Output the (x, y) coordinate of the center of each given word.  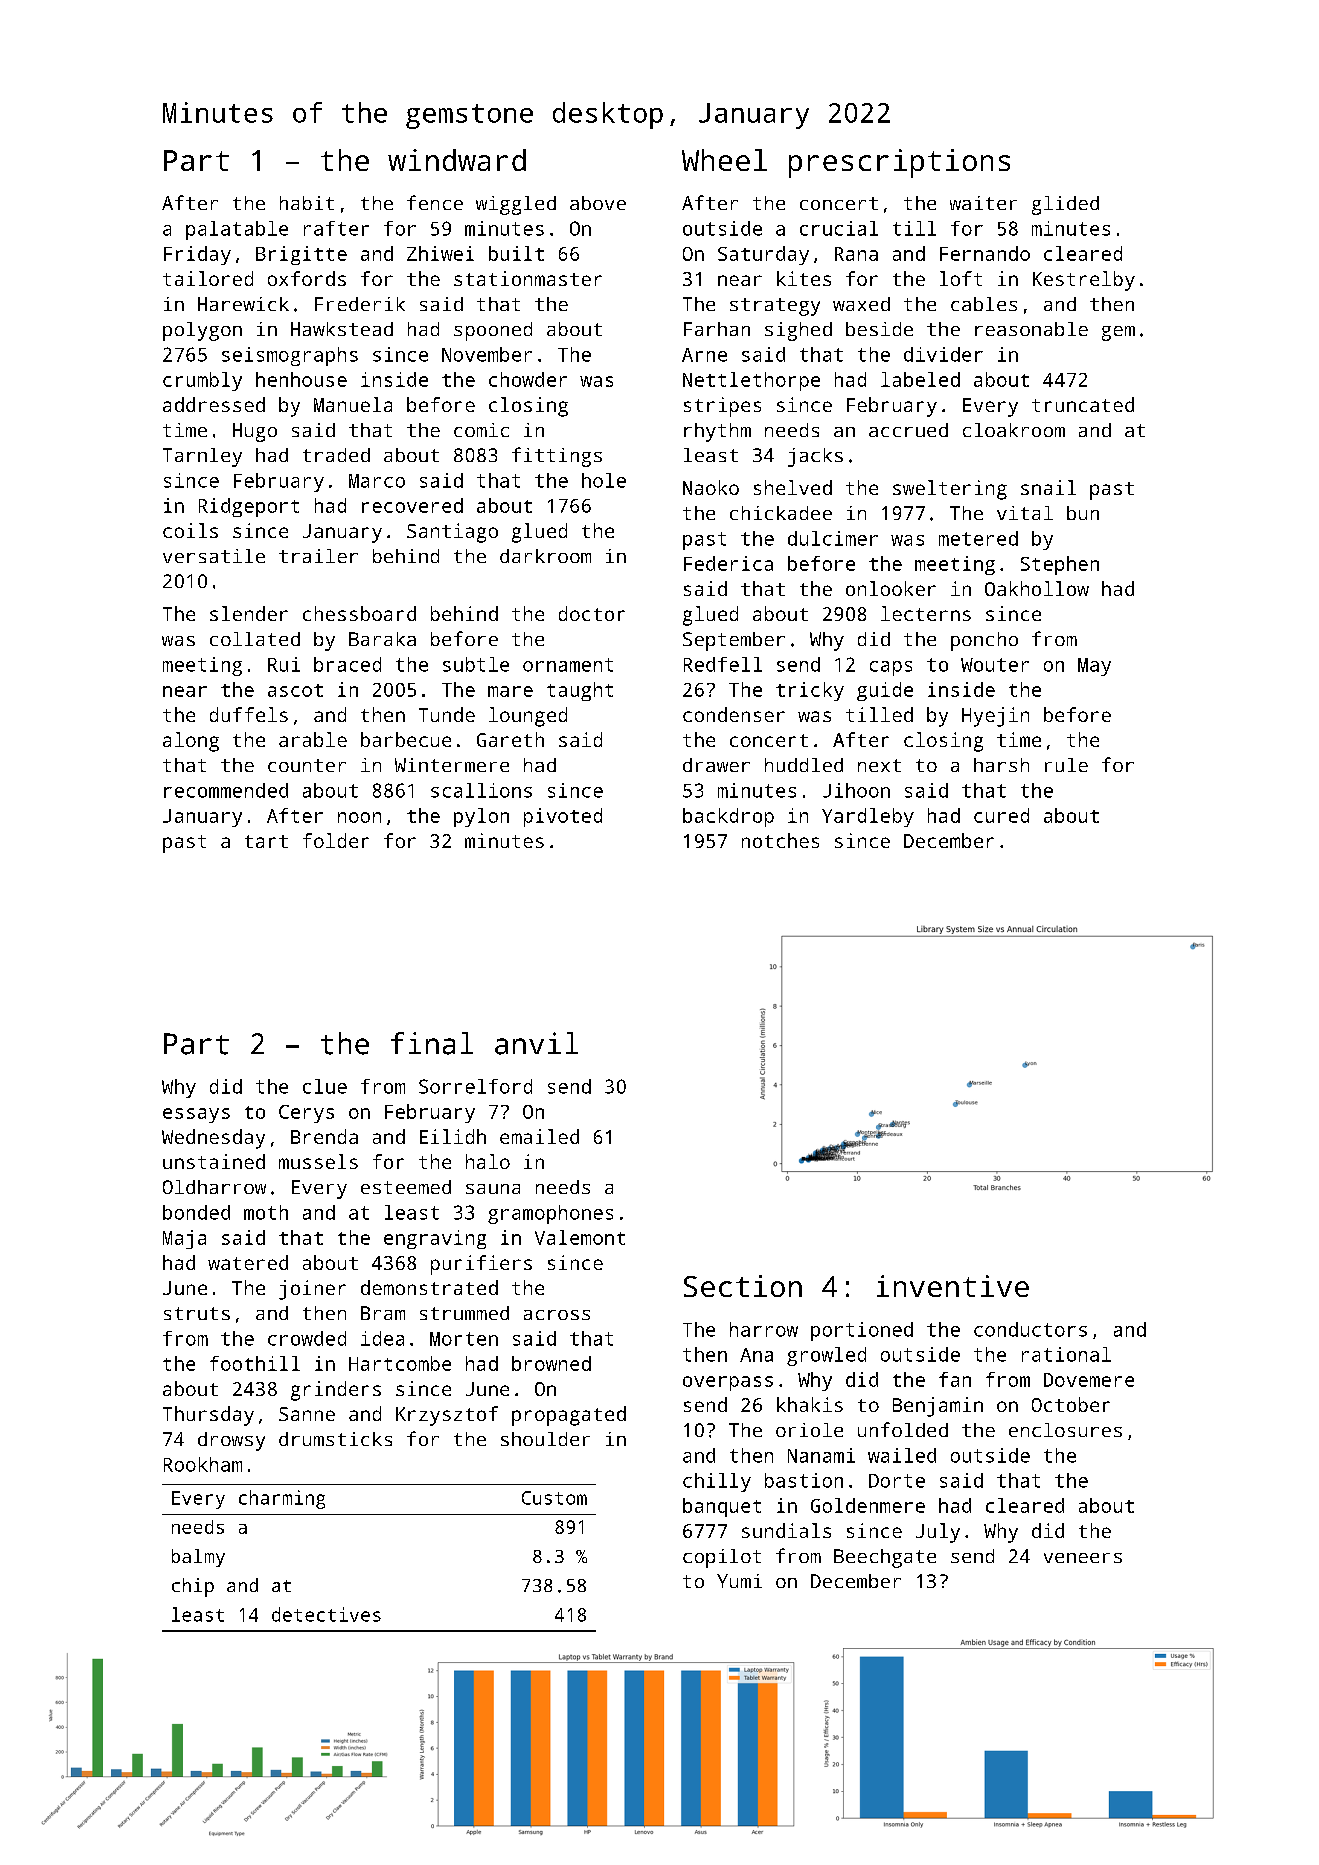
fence (435, 202)
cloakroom (1014, 430)
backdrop (728, 817)
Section (743, 1286)
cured (1001, 815)
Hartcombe (400, 1363)
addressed (214, 404)
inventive (953, 1286)
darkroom (545, 556)
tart (266, 841)
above (598, 203)
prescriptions (899, 163)
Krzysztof (447, 1416)
